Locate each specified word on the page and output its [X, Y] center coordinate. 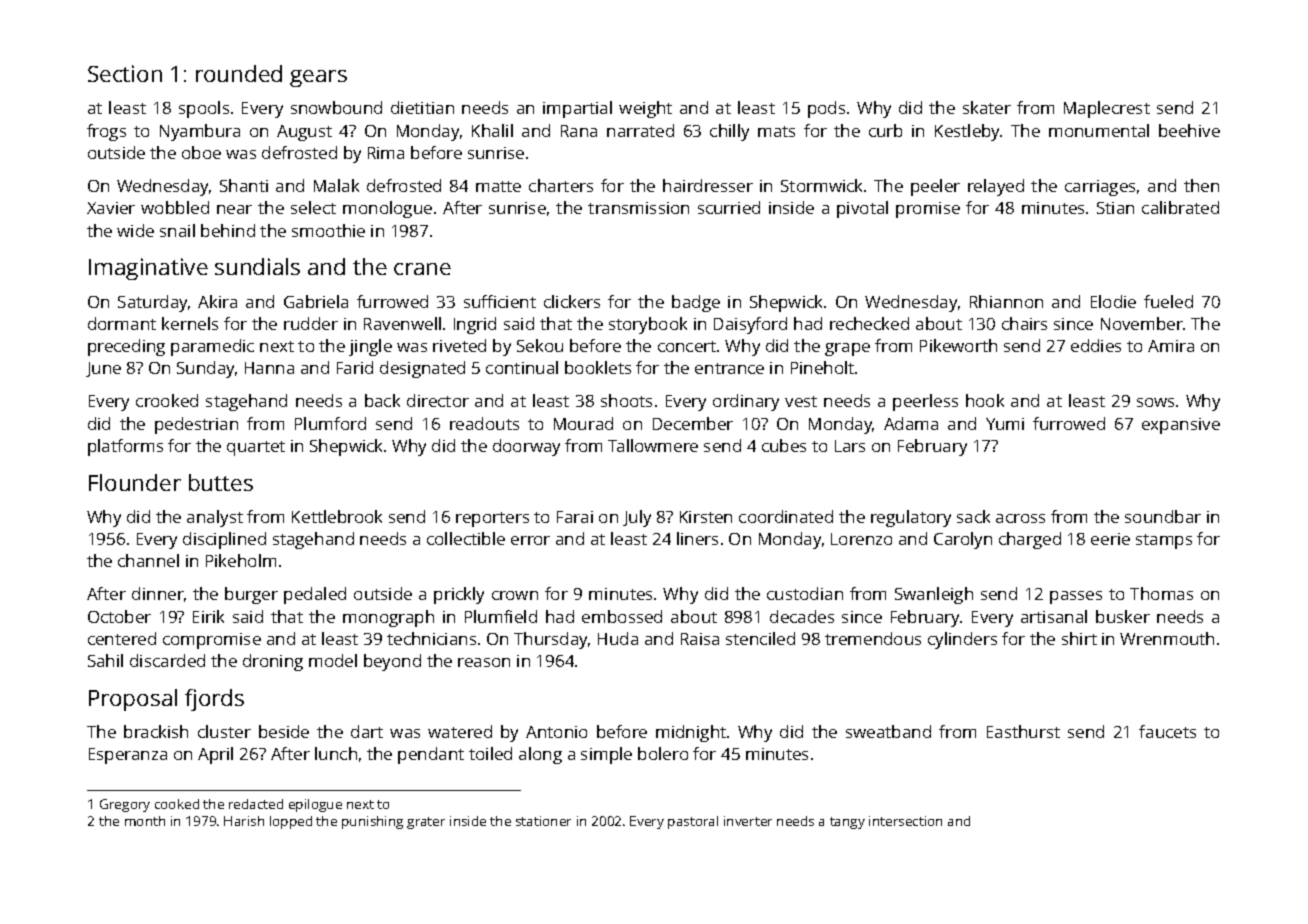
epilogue [315, 805]
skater [987, 107]
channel [148, 560]
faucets [1167, 731]
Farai [575, 517]
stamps [1164, 541]
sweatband [888, 731]
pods [826, 109]
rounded [239, 73]
